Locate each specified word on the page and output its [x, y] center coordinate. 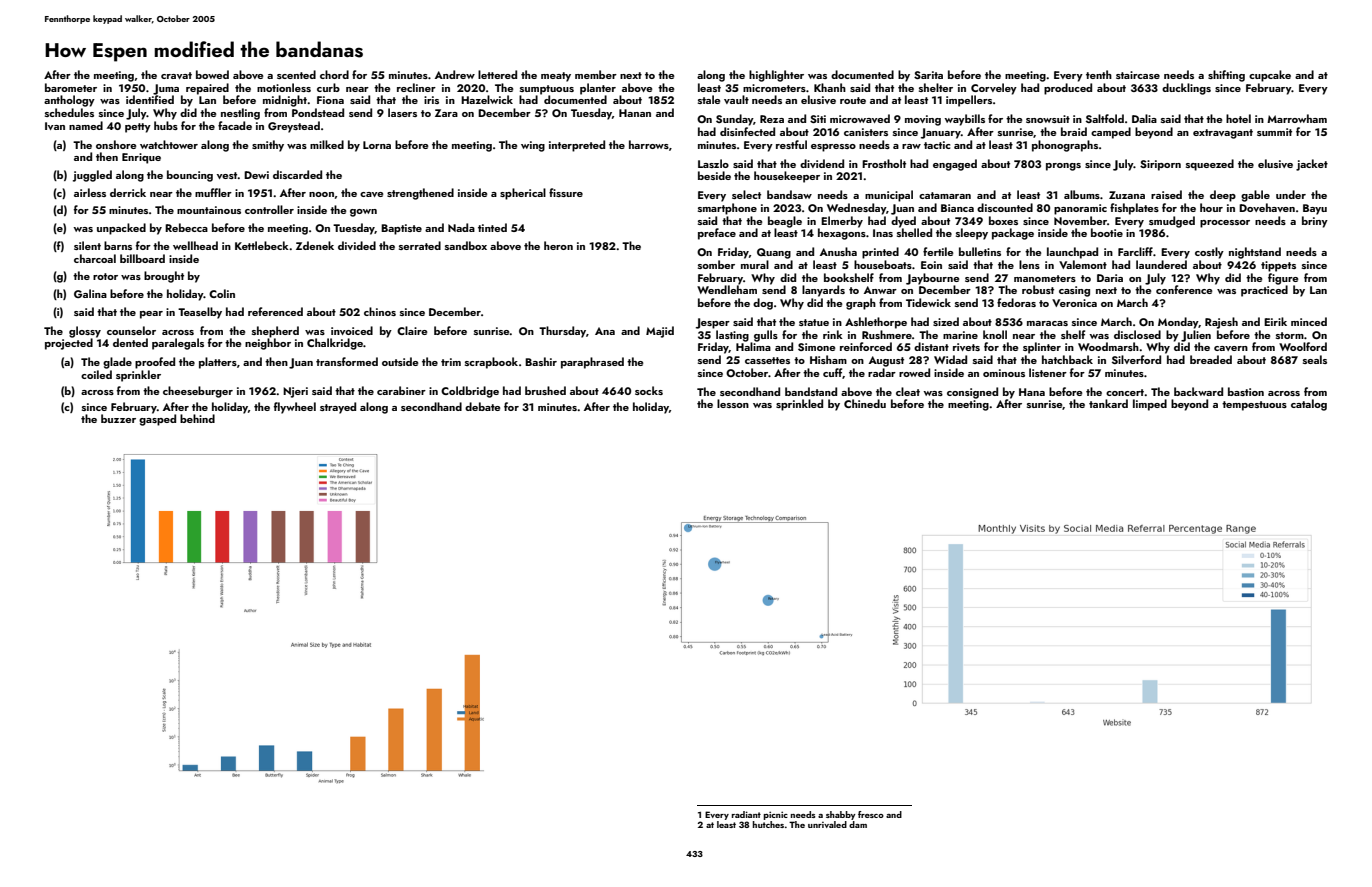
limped [1150, 405]
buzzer [118, 418]
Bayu [1315, 209]
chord [334, 74]
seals [1315, 359]
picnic [775, 815]
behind [197, 418]
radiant [746, 814]
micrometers [774, 88]
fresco [871, 814]
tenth [1099, 74]
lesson [733, 403]
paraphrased [592, 363]
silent [87, 245]
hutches [768, 824]
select [746, 194]
